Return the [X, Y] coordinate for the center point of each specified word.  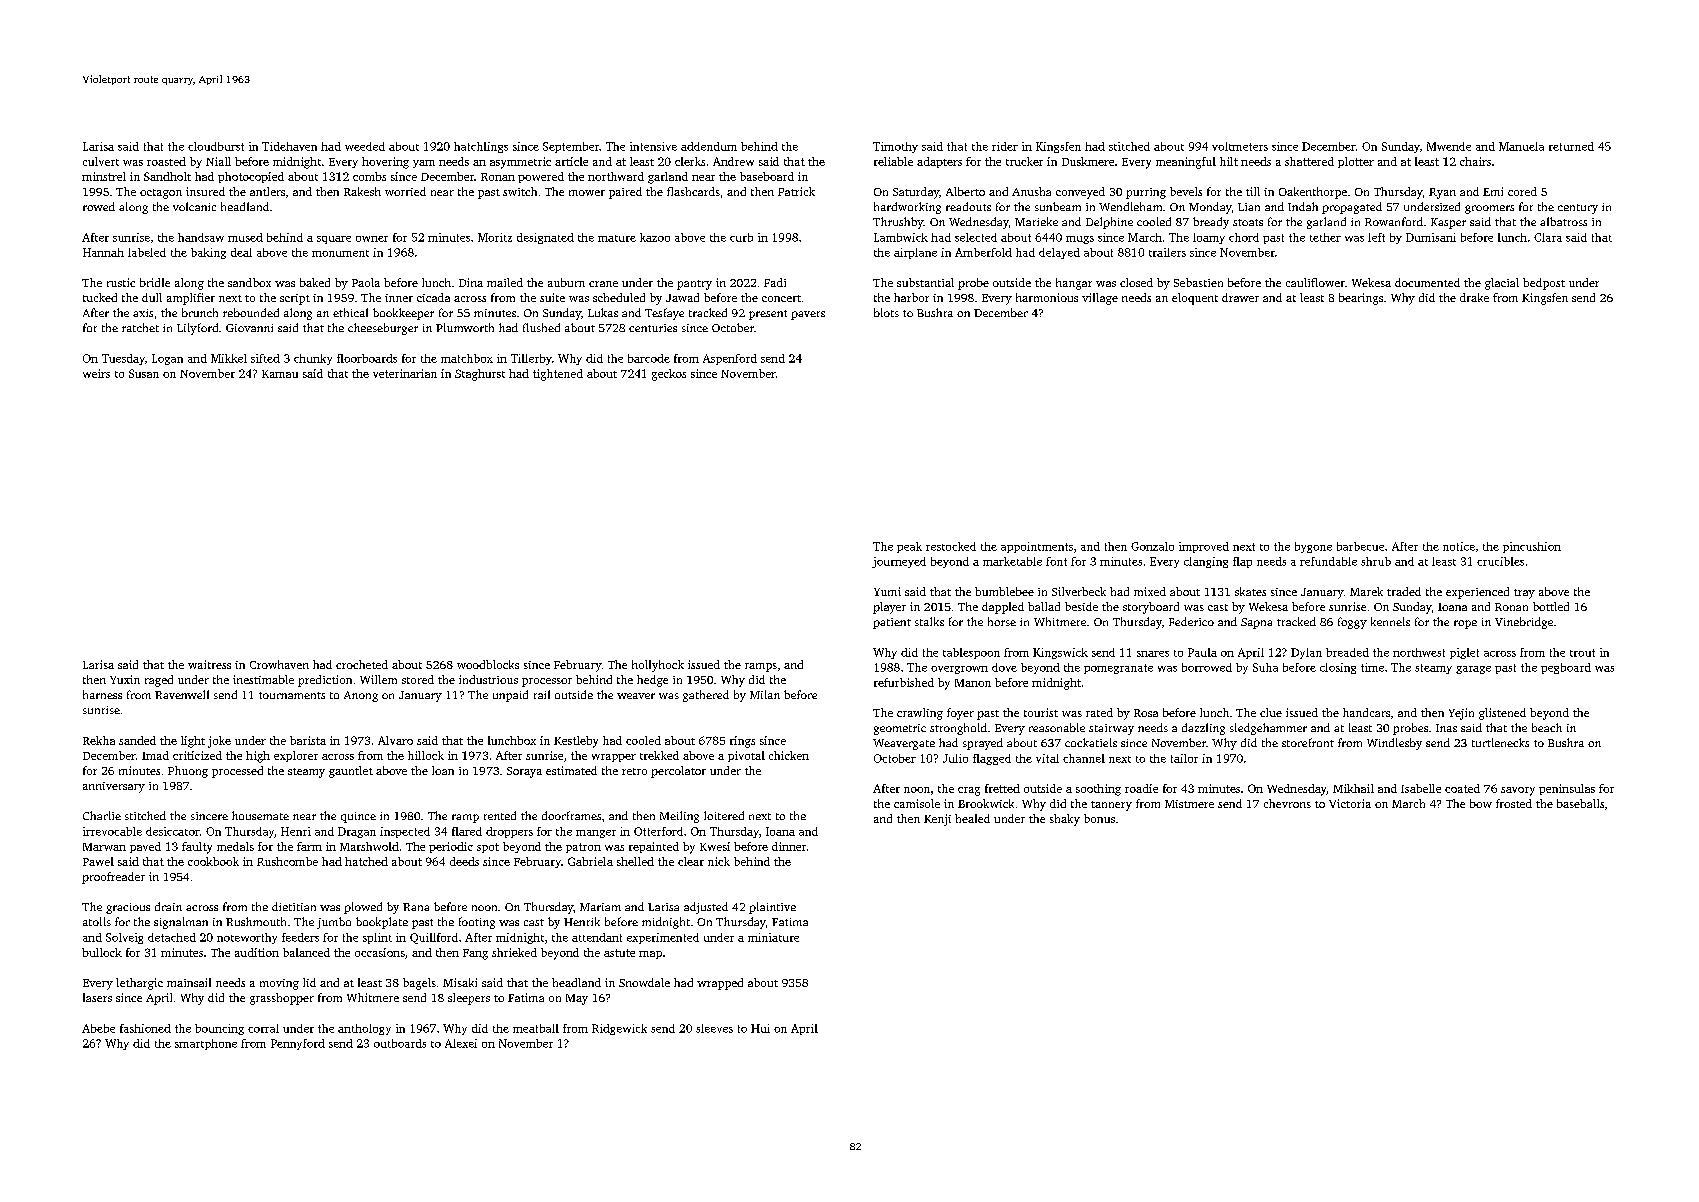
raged [159, 681]
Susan [144, 373]
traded [1404, 591]
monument [340, 253]
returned [1571, 146]
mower [587, 193]
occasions [380, 952]
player [889, 608]
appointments [1037, 547]
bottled [1551, 606]
